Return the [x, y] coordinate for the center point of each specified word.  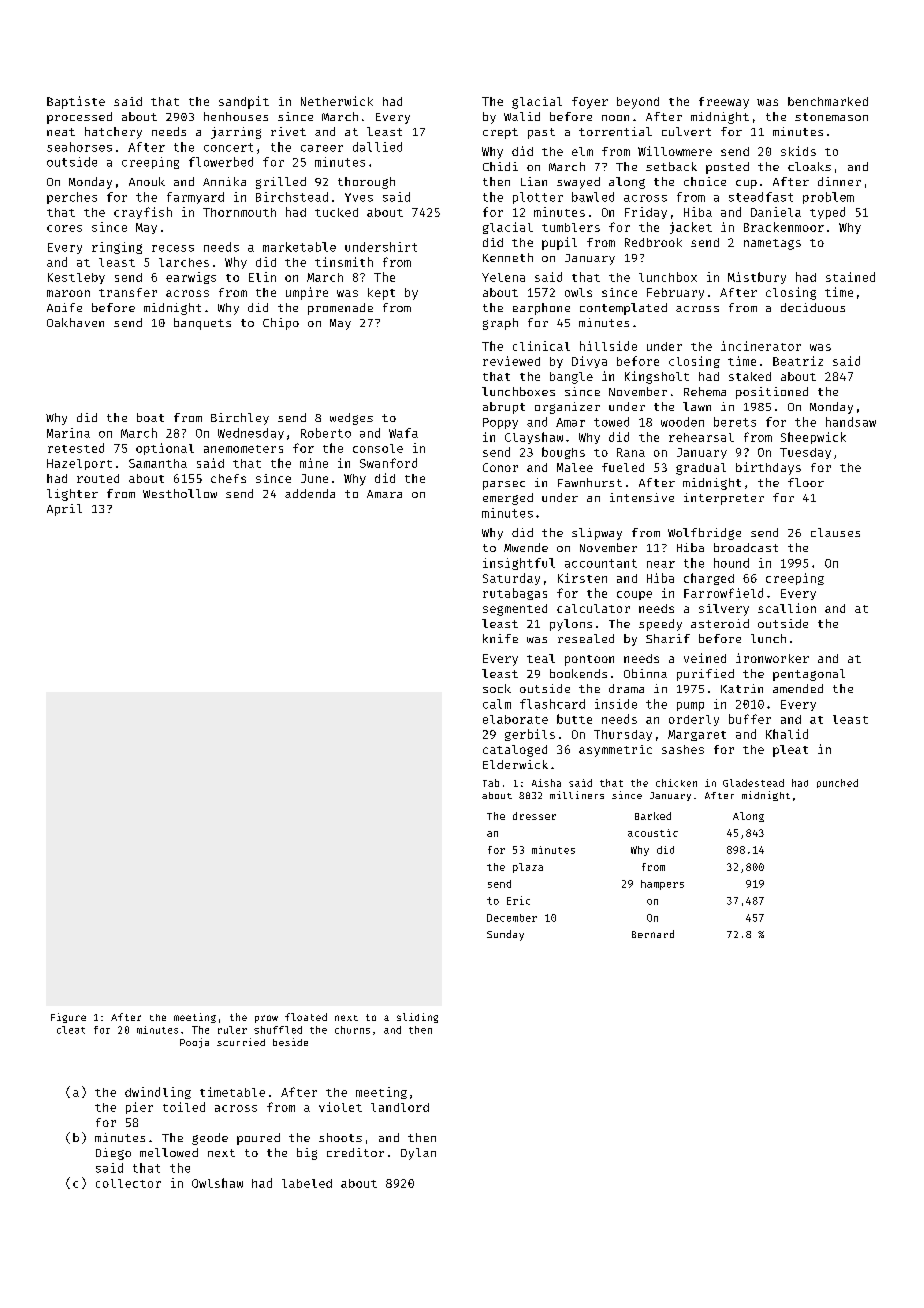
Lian [534, 181]
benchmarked [828, 101]
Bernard [653, 934]
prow [266, 1019]
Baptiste [76, 102]
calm [497, 704]
